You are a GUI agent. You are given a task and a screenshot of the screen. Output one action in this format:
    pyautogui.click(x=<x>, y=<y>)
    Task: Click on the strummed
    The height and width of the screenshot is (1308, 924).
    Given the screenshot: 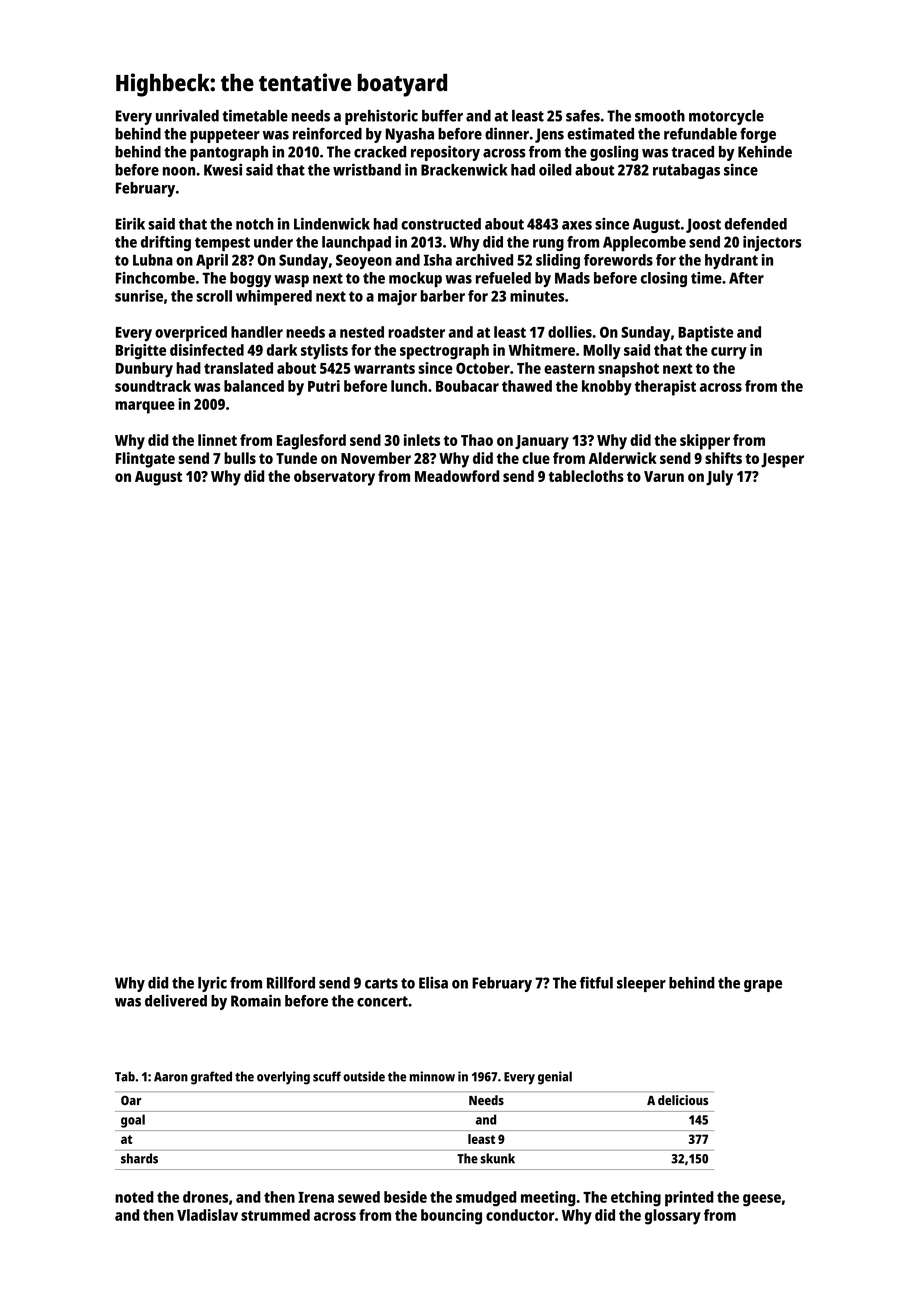 What is the action you would take?
    pyautogui.click(x=275, y=1215)
